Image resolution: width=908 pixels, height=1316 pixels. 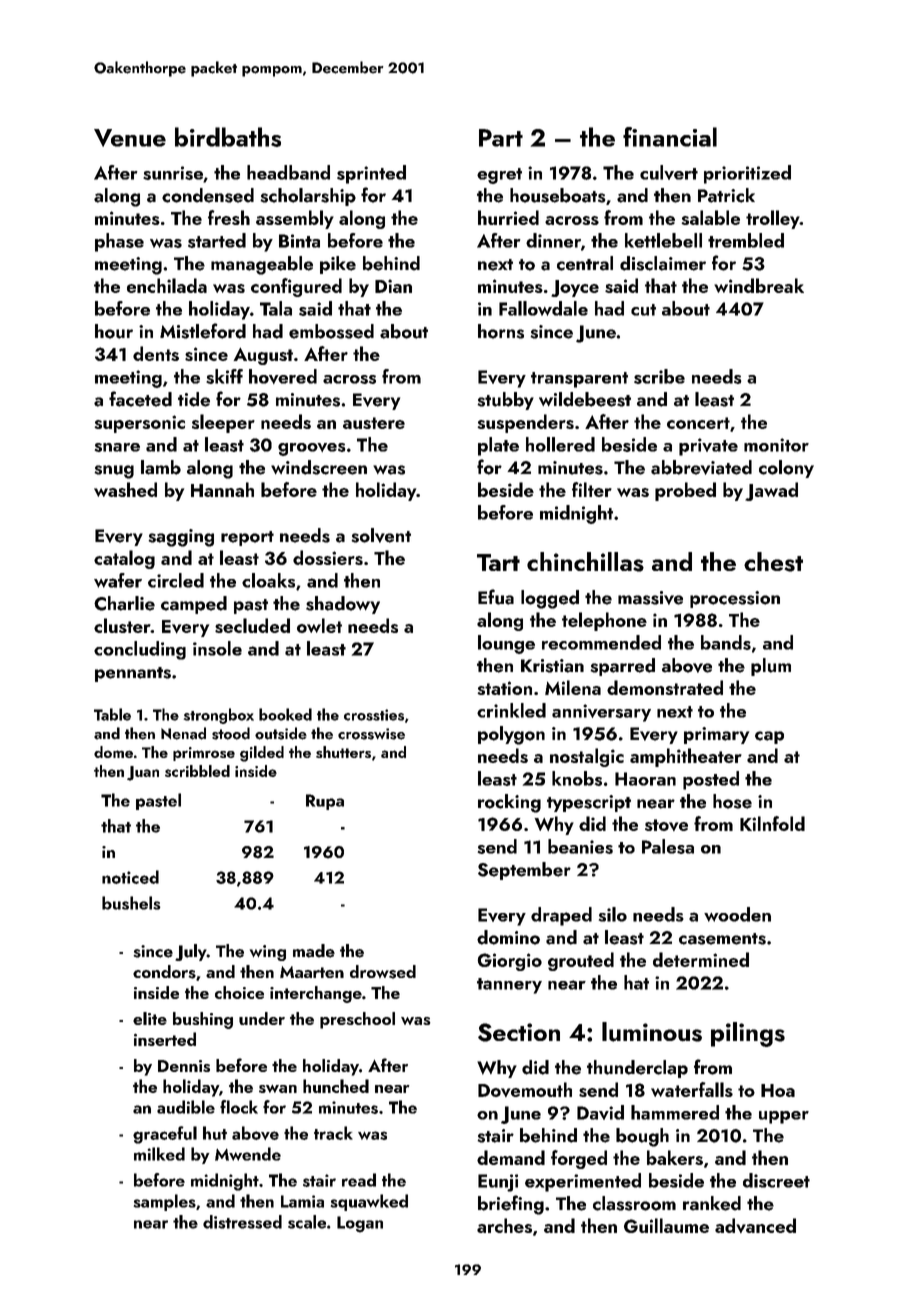 I want to click on windbreak, so click(x=759, y=285).
